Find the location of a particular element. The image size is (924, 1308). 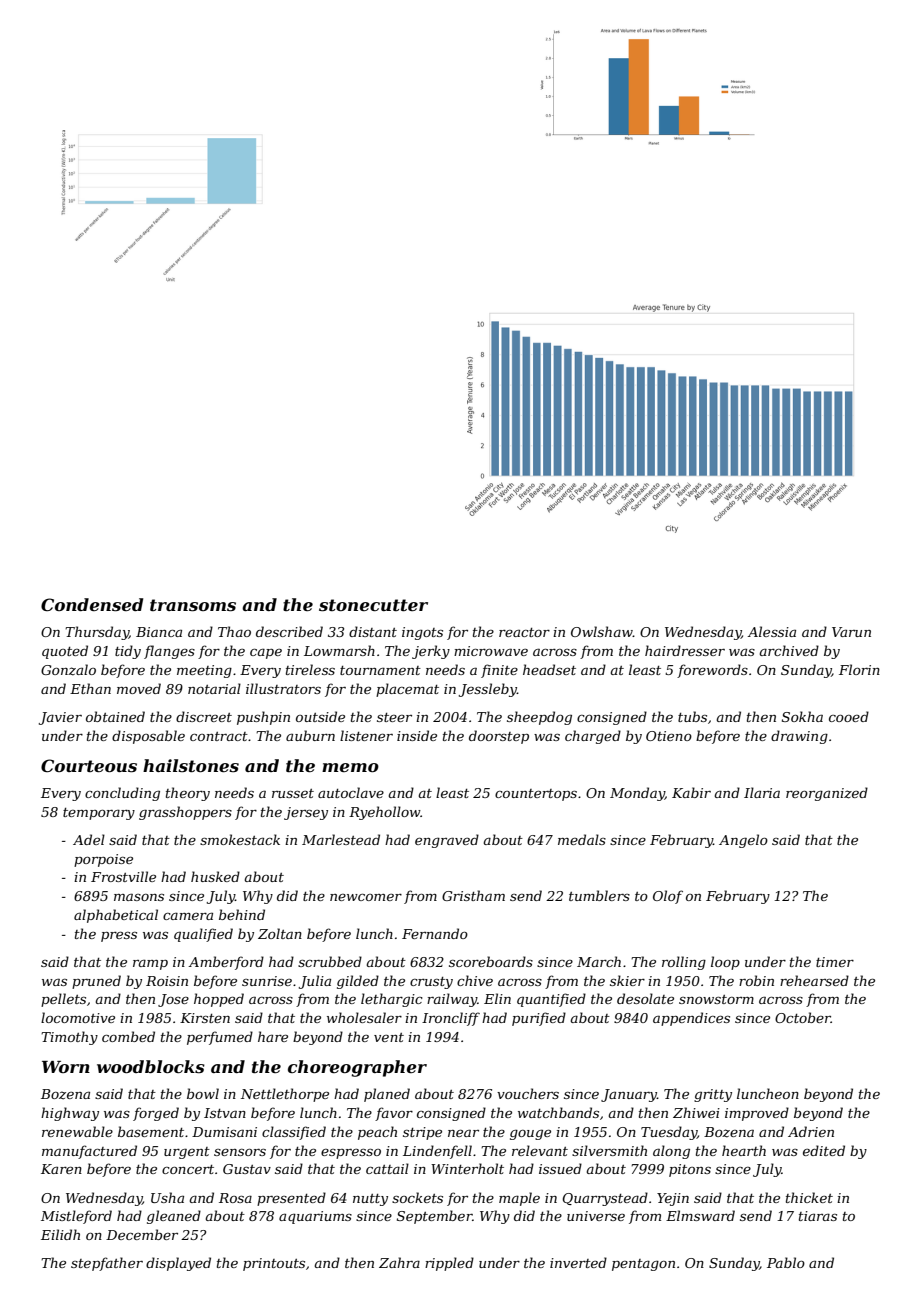

presented is located at coordinates (291, 1199).
